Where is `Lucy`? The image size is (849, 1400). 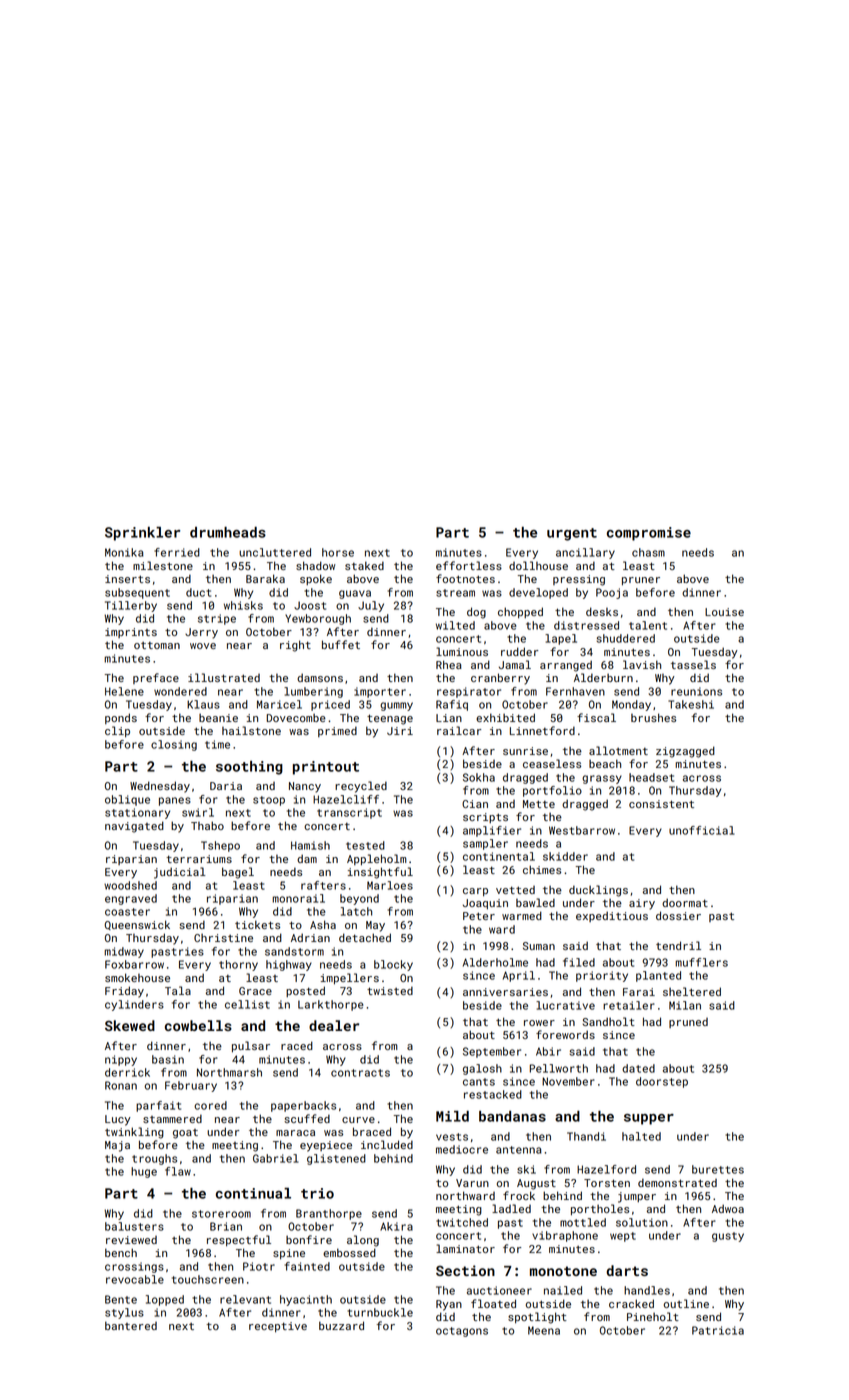 Lucy is located at coordinates (118, 1120).
